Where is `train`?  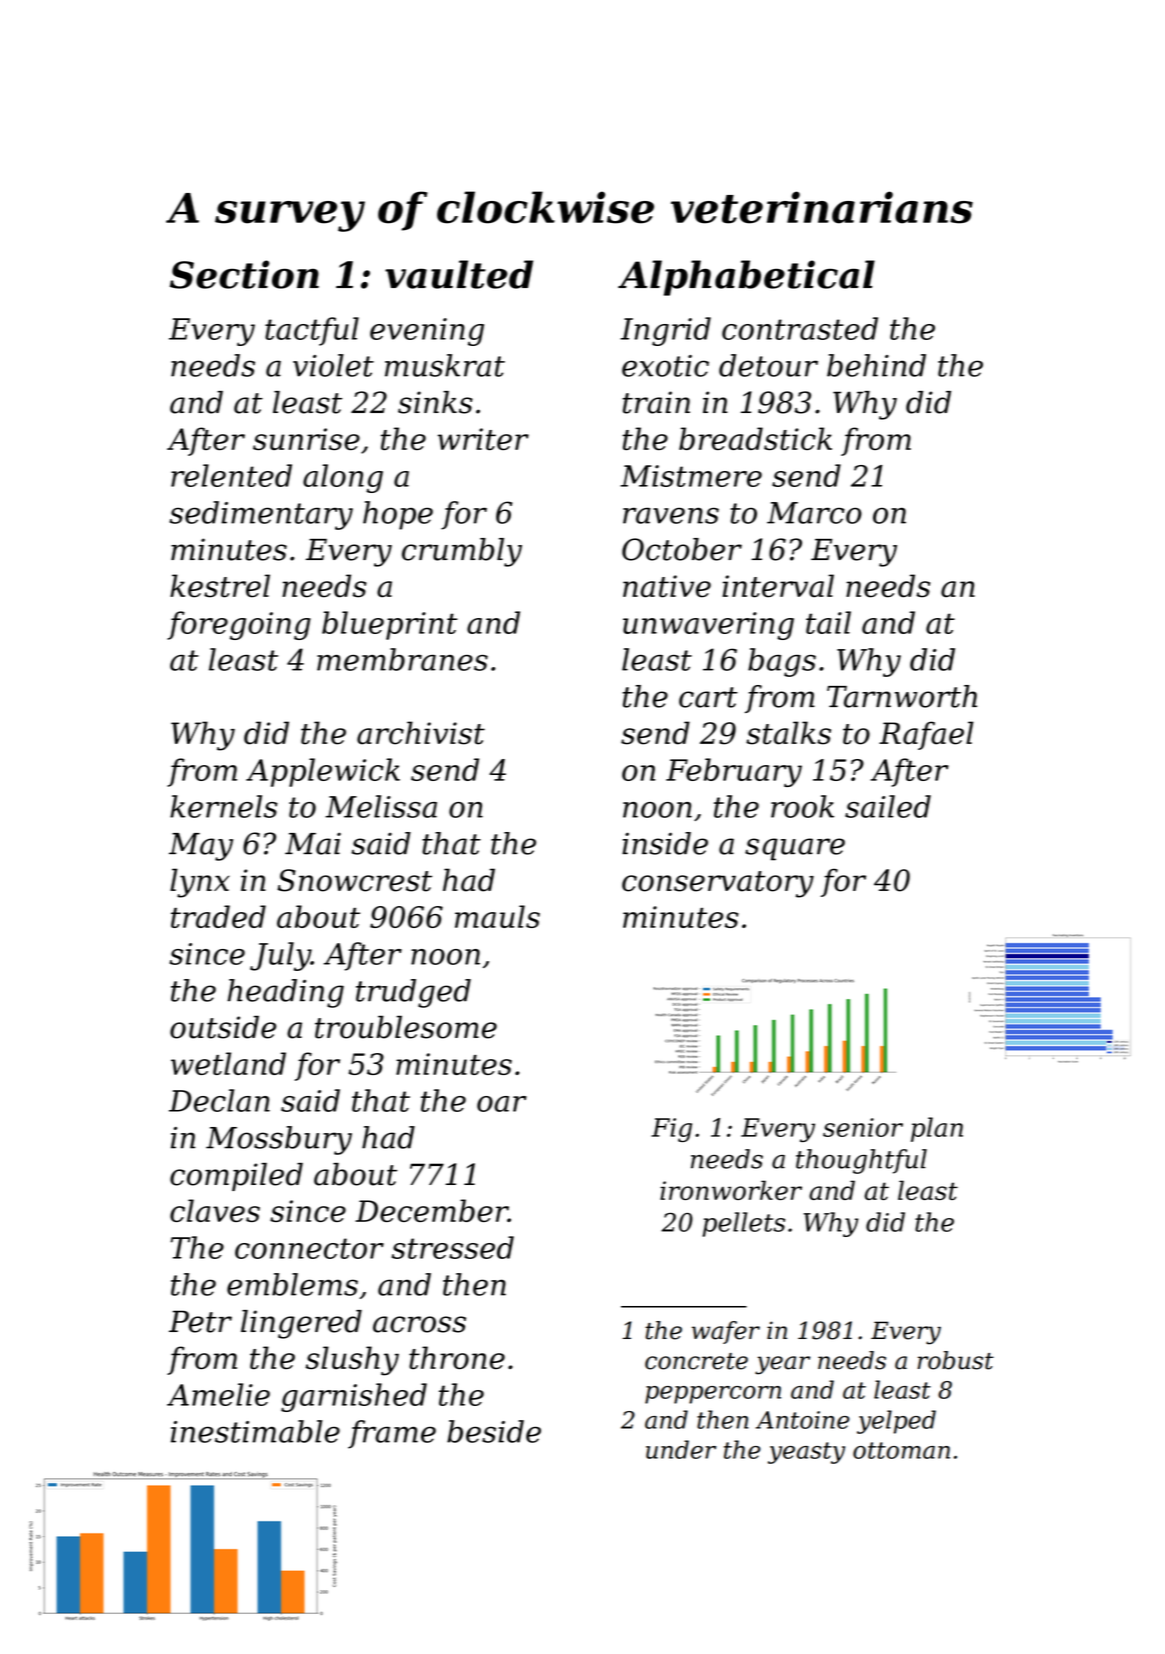
train is located at coordinates (656, 402).
